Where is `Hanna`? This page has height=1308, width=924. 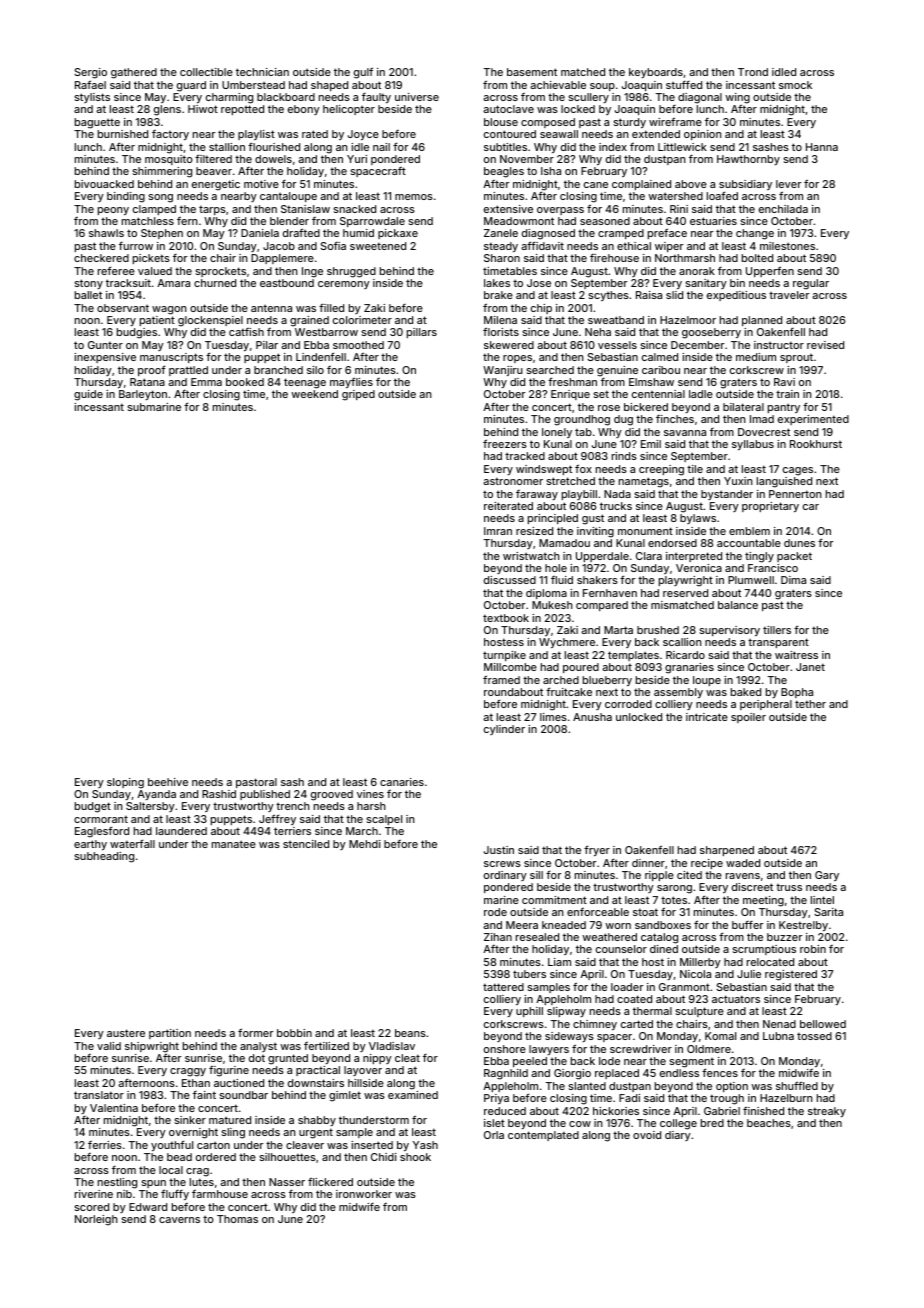 Hanna is located at coordinates (822, 147).
